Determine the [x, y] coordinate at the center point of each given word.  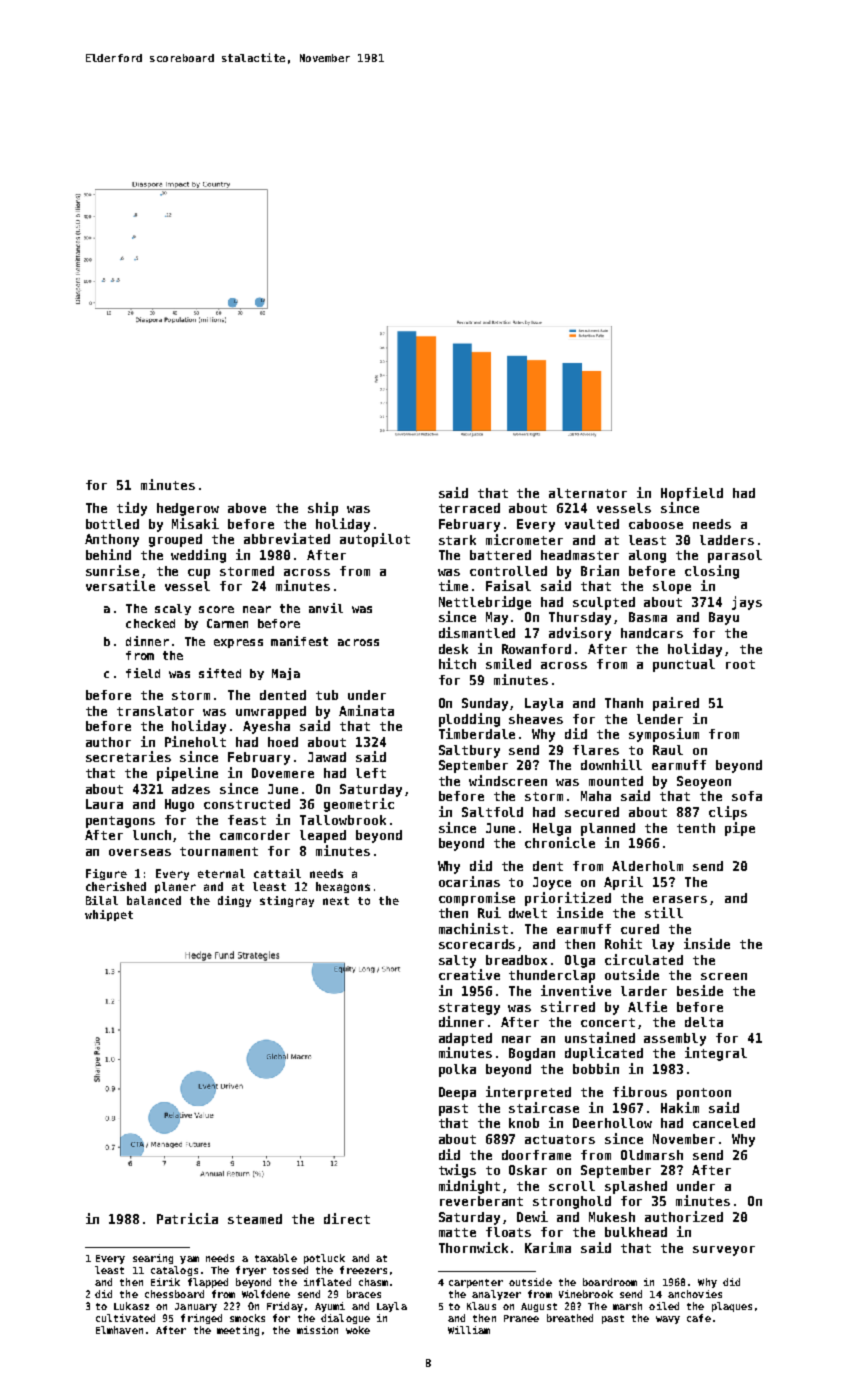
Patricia [187, 1218]
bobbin [596, 1068]
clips [728, 813]
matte [457, 1232]
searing [153, 1259]
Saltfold [492, 812]
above [247, 508]
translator [155, 711]
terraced [469, 508]
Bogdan [532, 1054]
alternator [588, 493]
